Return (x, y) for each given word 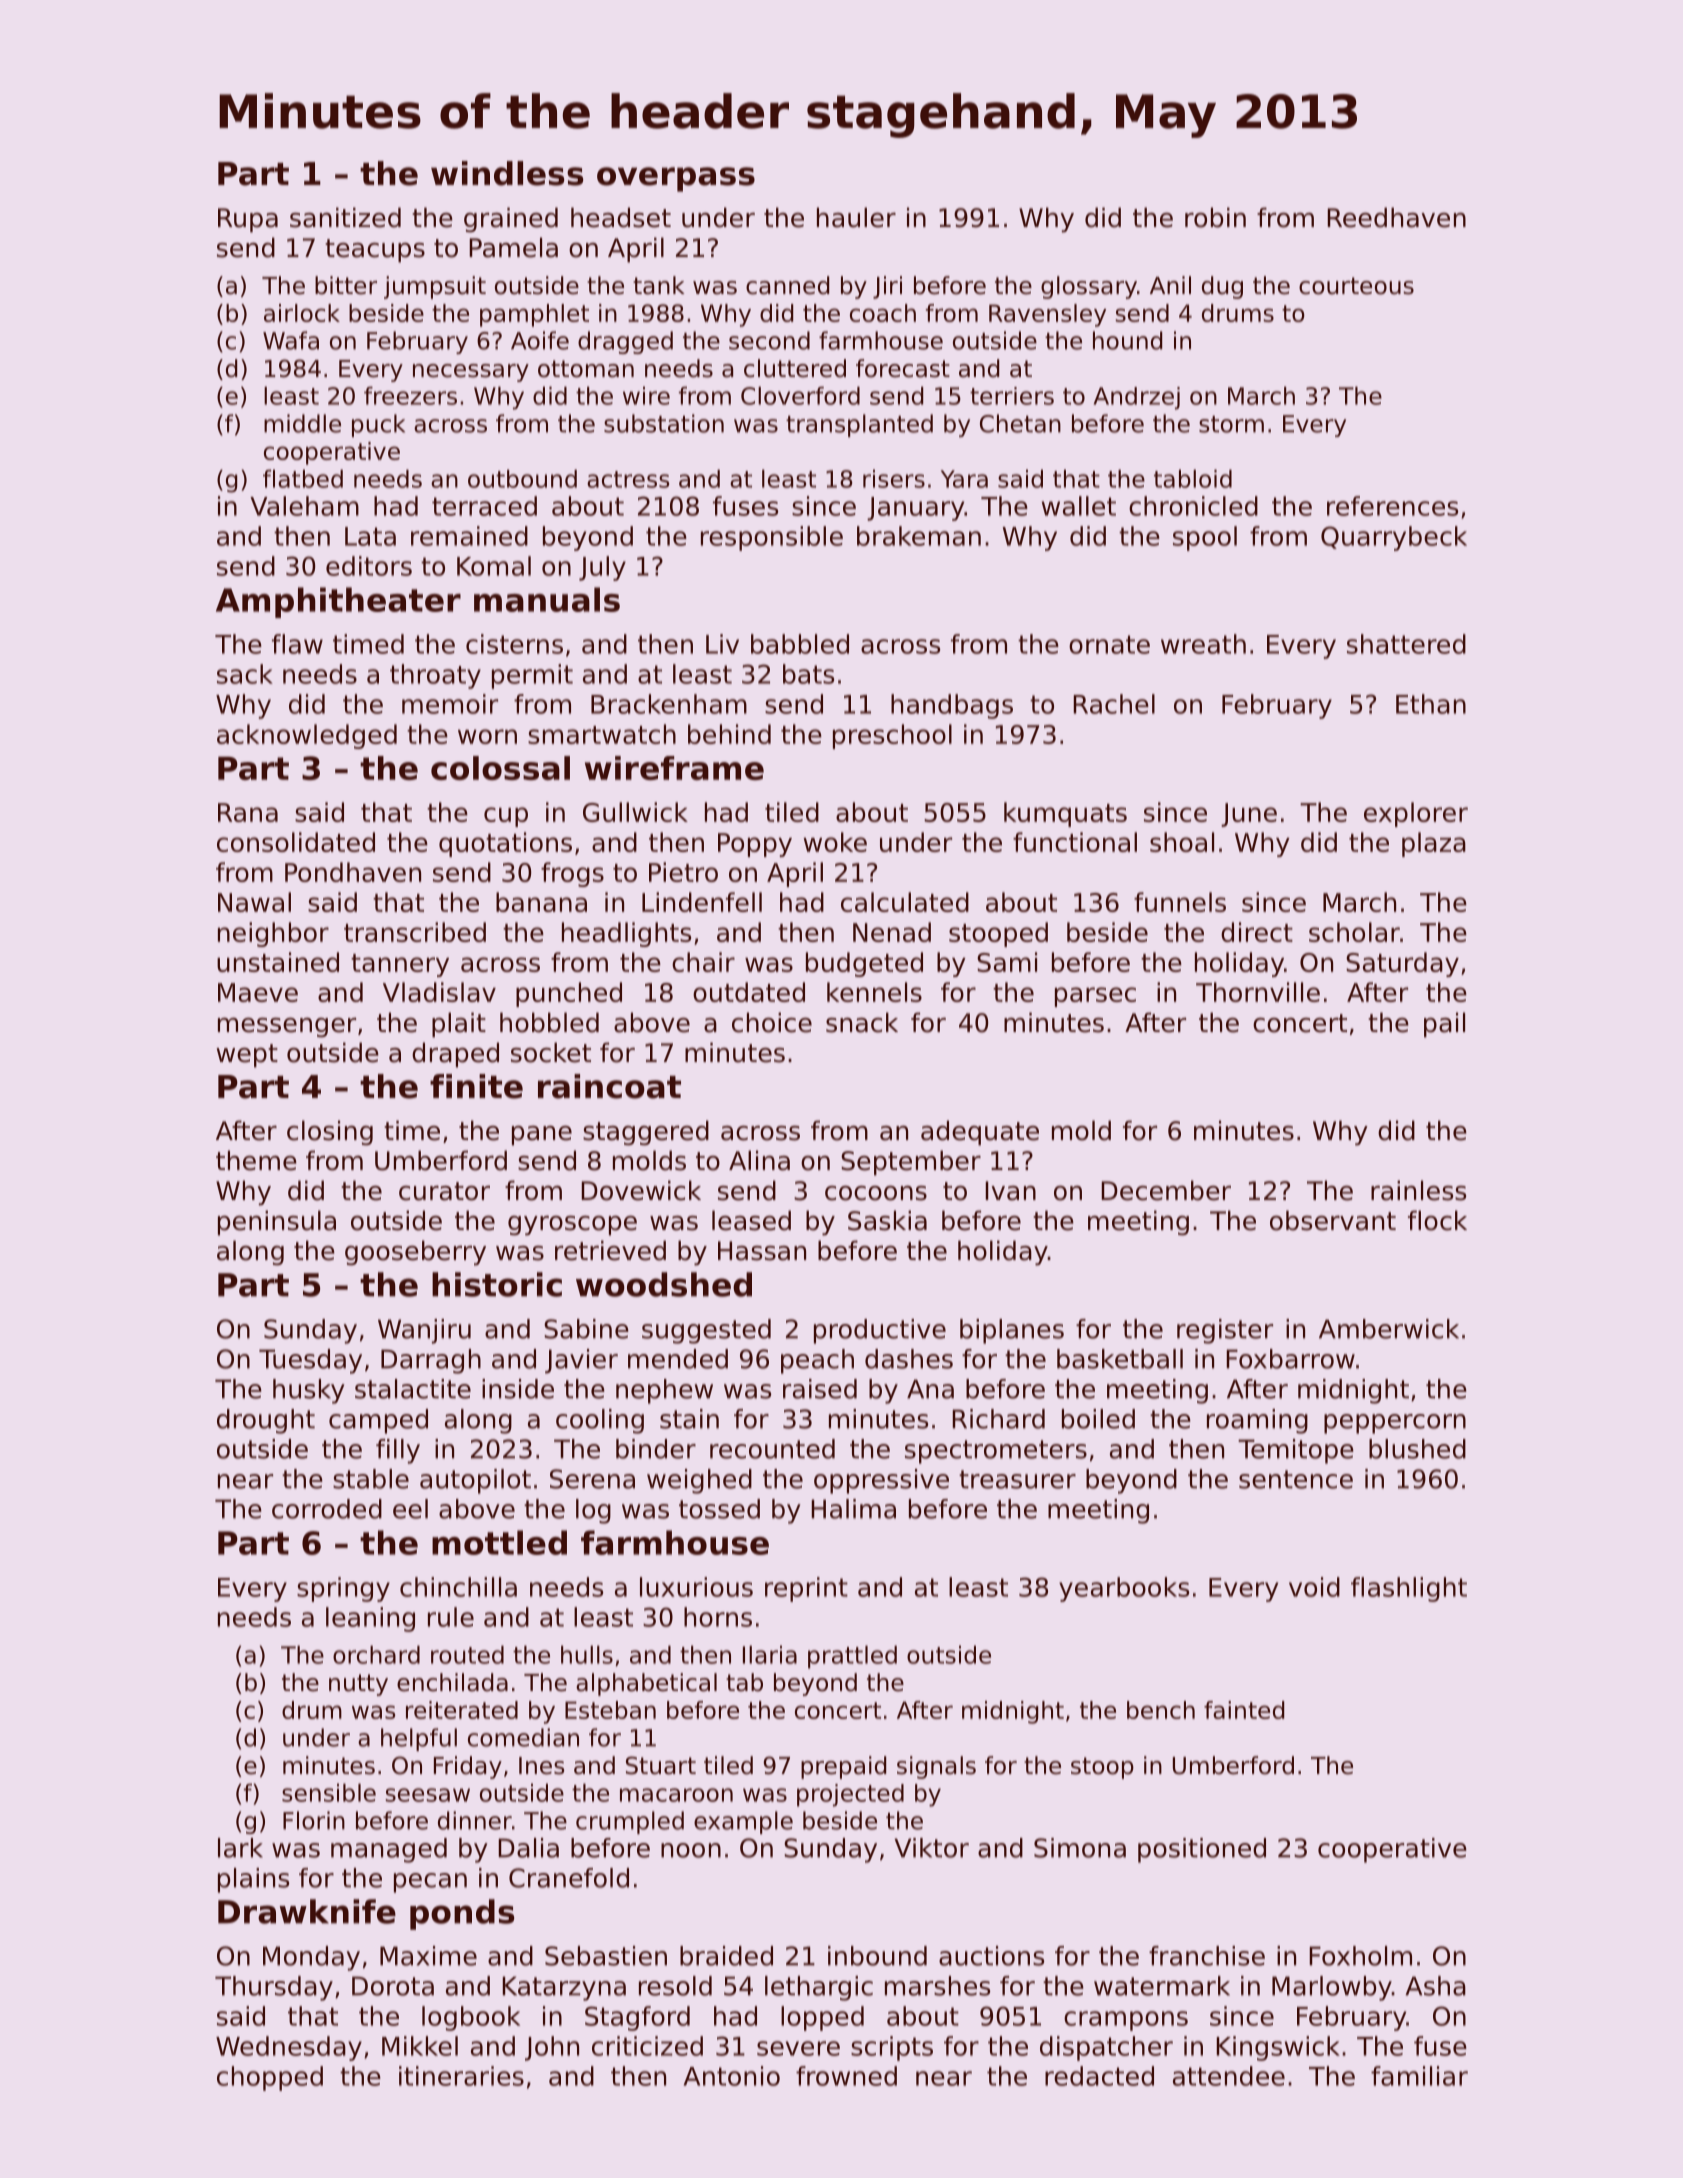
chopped (270, 2078)
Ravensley (1047, 315)
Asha (1435, 1986)
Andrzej (1137, 398)
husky (309, 1391)
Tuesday (310, 1361)
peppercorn (1395, 1424)
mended (678, 1359)
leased (751, 1220)
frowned (846, 2076)
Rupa (248, 220)
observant (1333, 1220)
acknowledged (307, 736)
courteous (1356, 286)
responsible (772, 538)
